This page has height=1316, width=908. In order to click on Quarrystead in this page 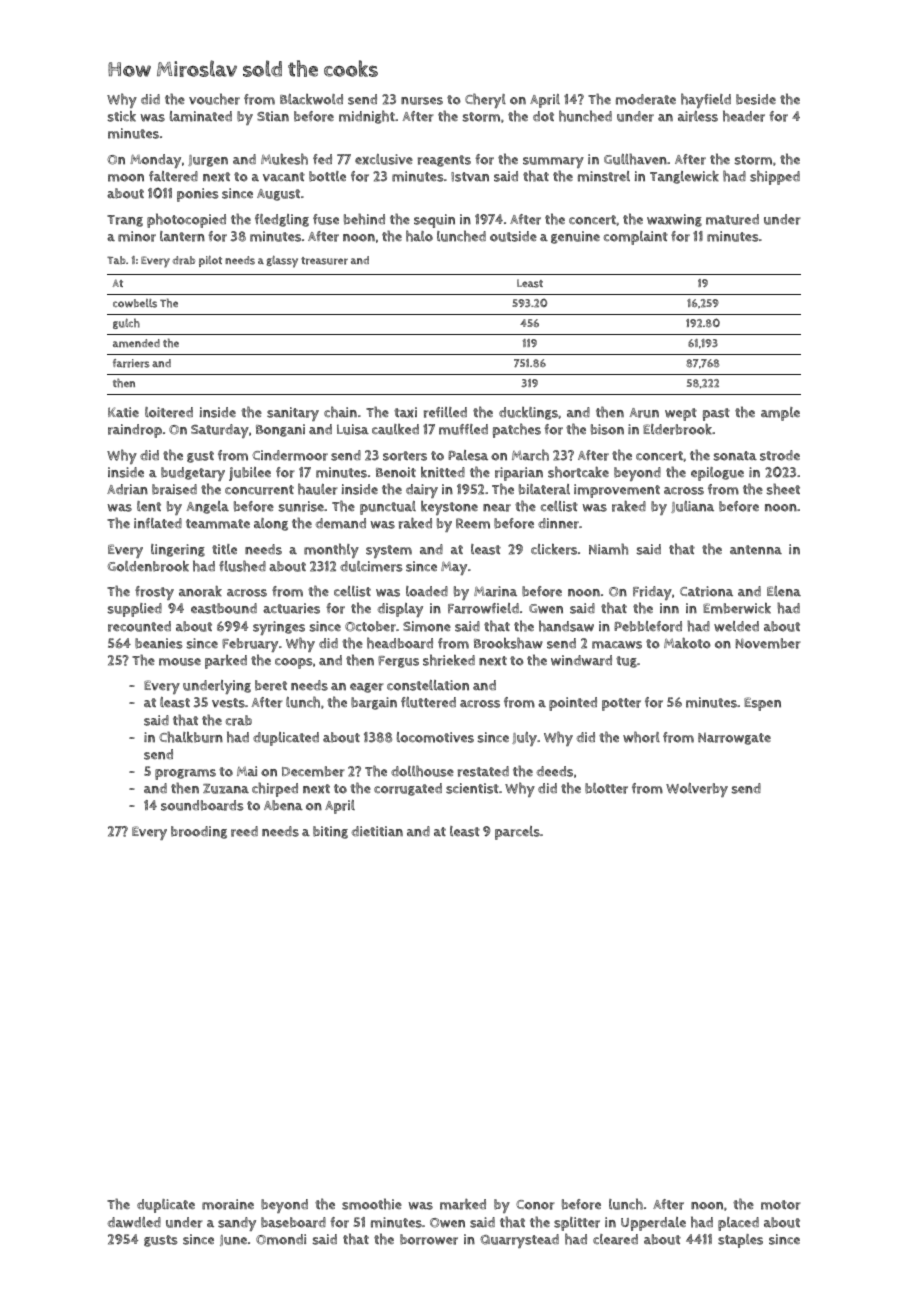, I will do `click(519, 1241)`.
